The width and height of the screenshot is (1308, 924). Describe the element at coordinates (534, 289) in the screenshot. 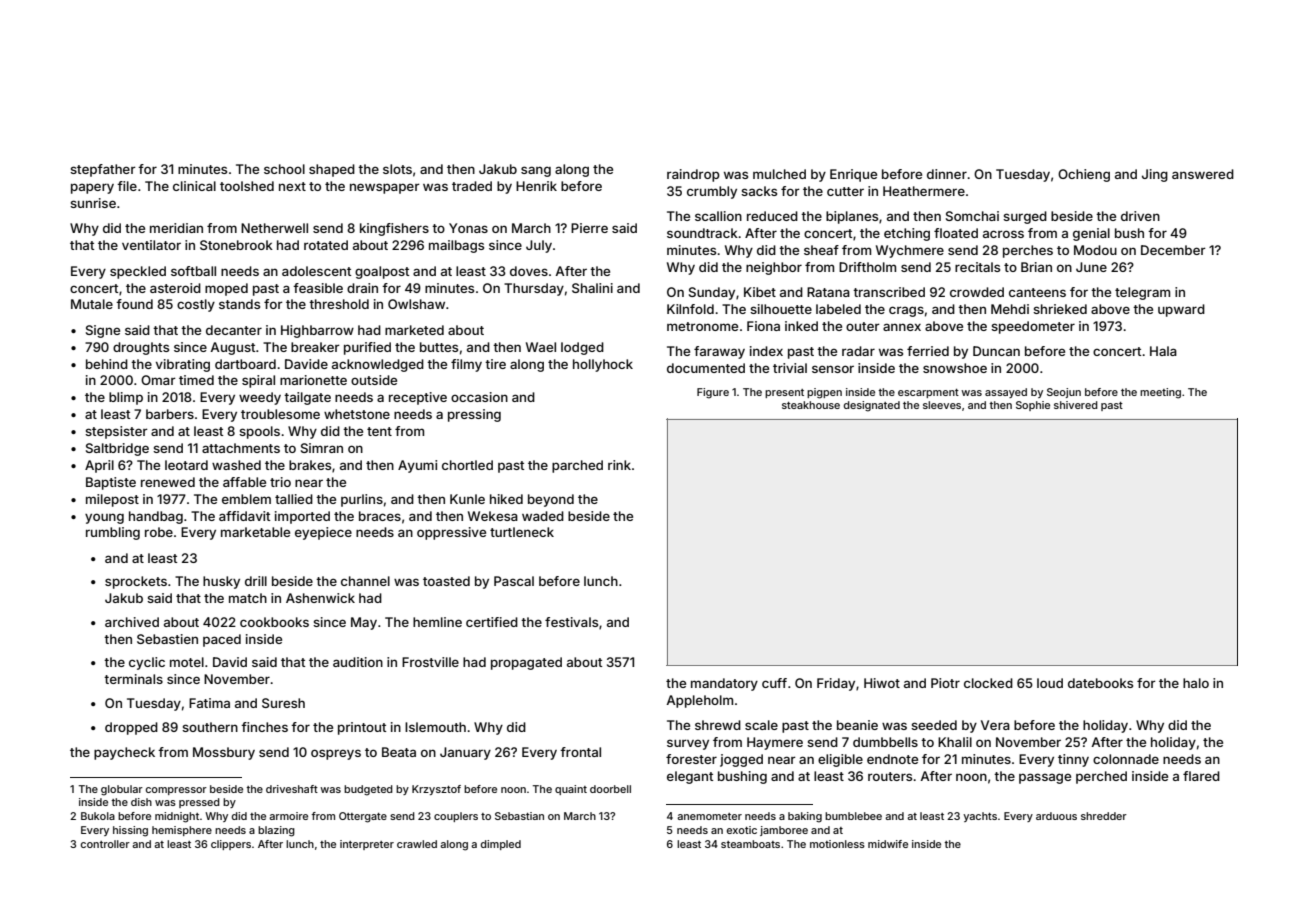

I see `Thursday` at that location.
